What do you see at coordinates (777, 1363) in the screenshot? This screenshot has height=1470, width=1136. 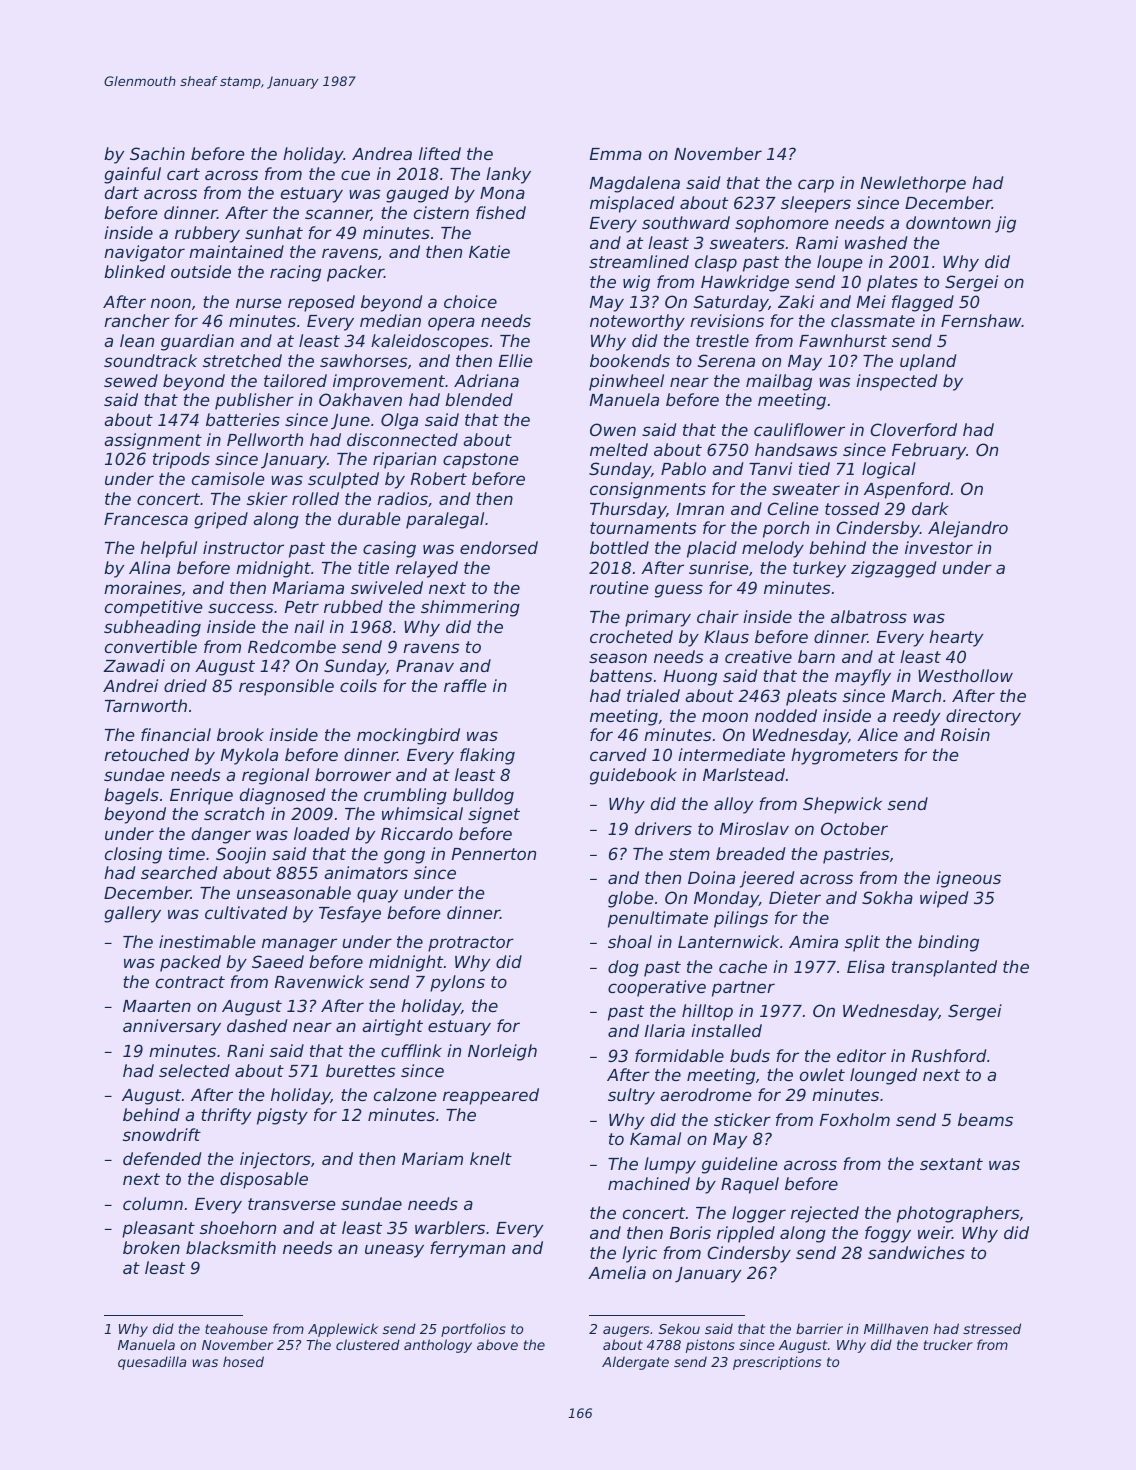 I see `prescriptions` at bounding box center [777, 1363].
